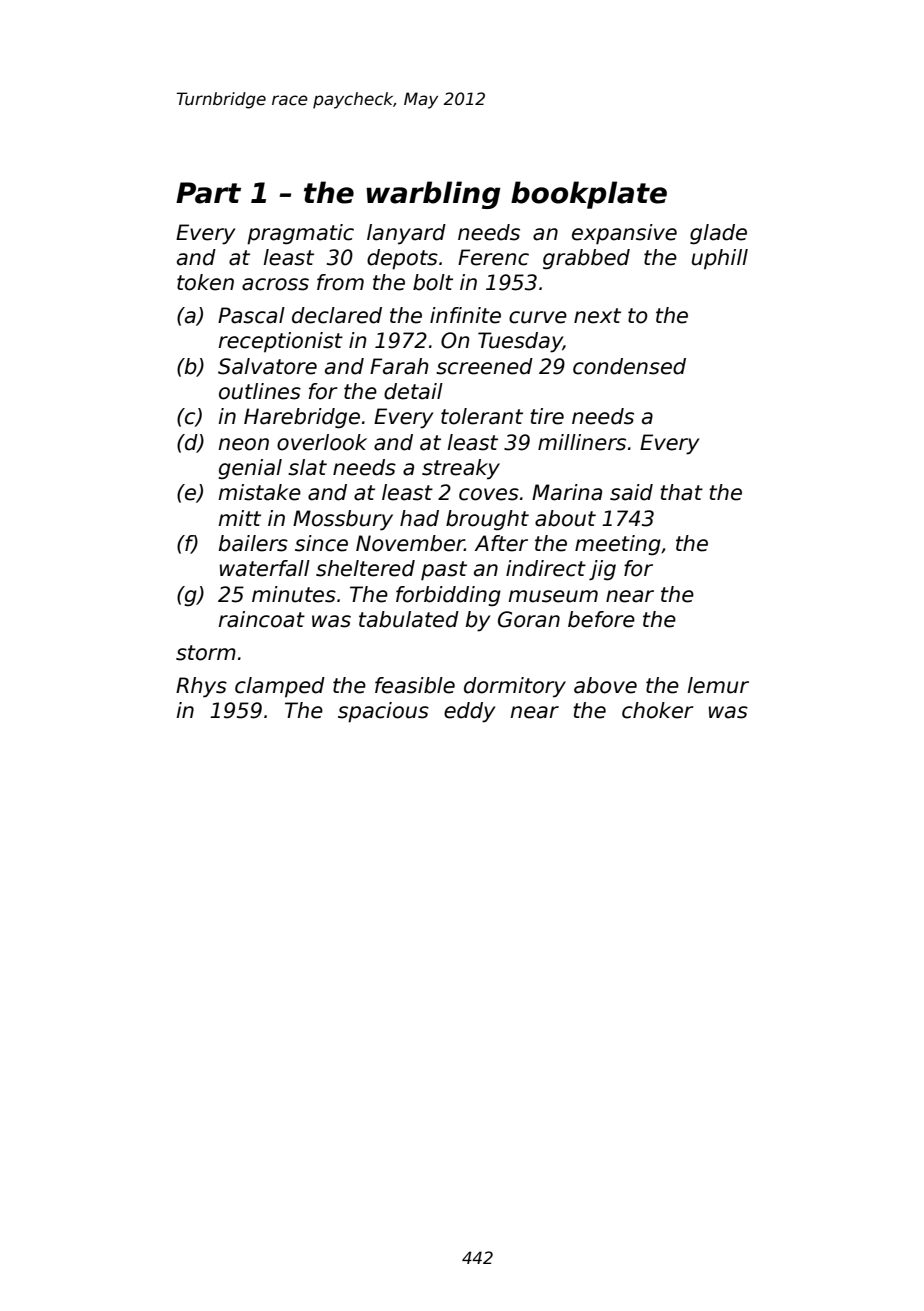  Describe the element at coordinates (402, 259) in the screenshot. I see `depots` at that location.
